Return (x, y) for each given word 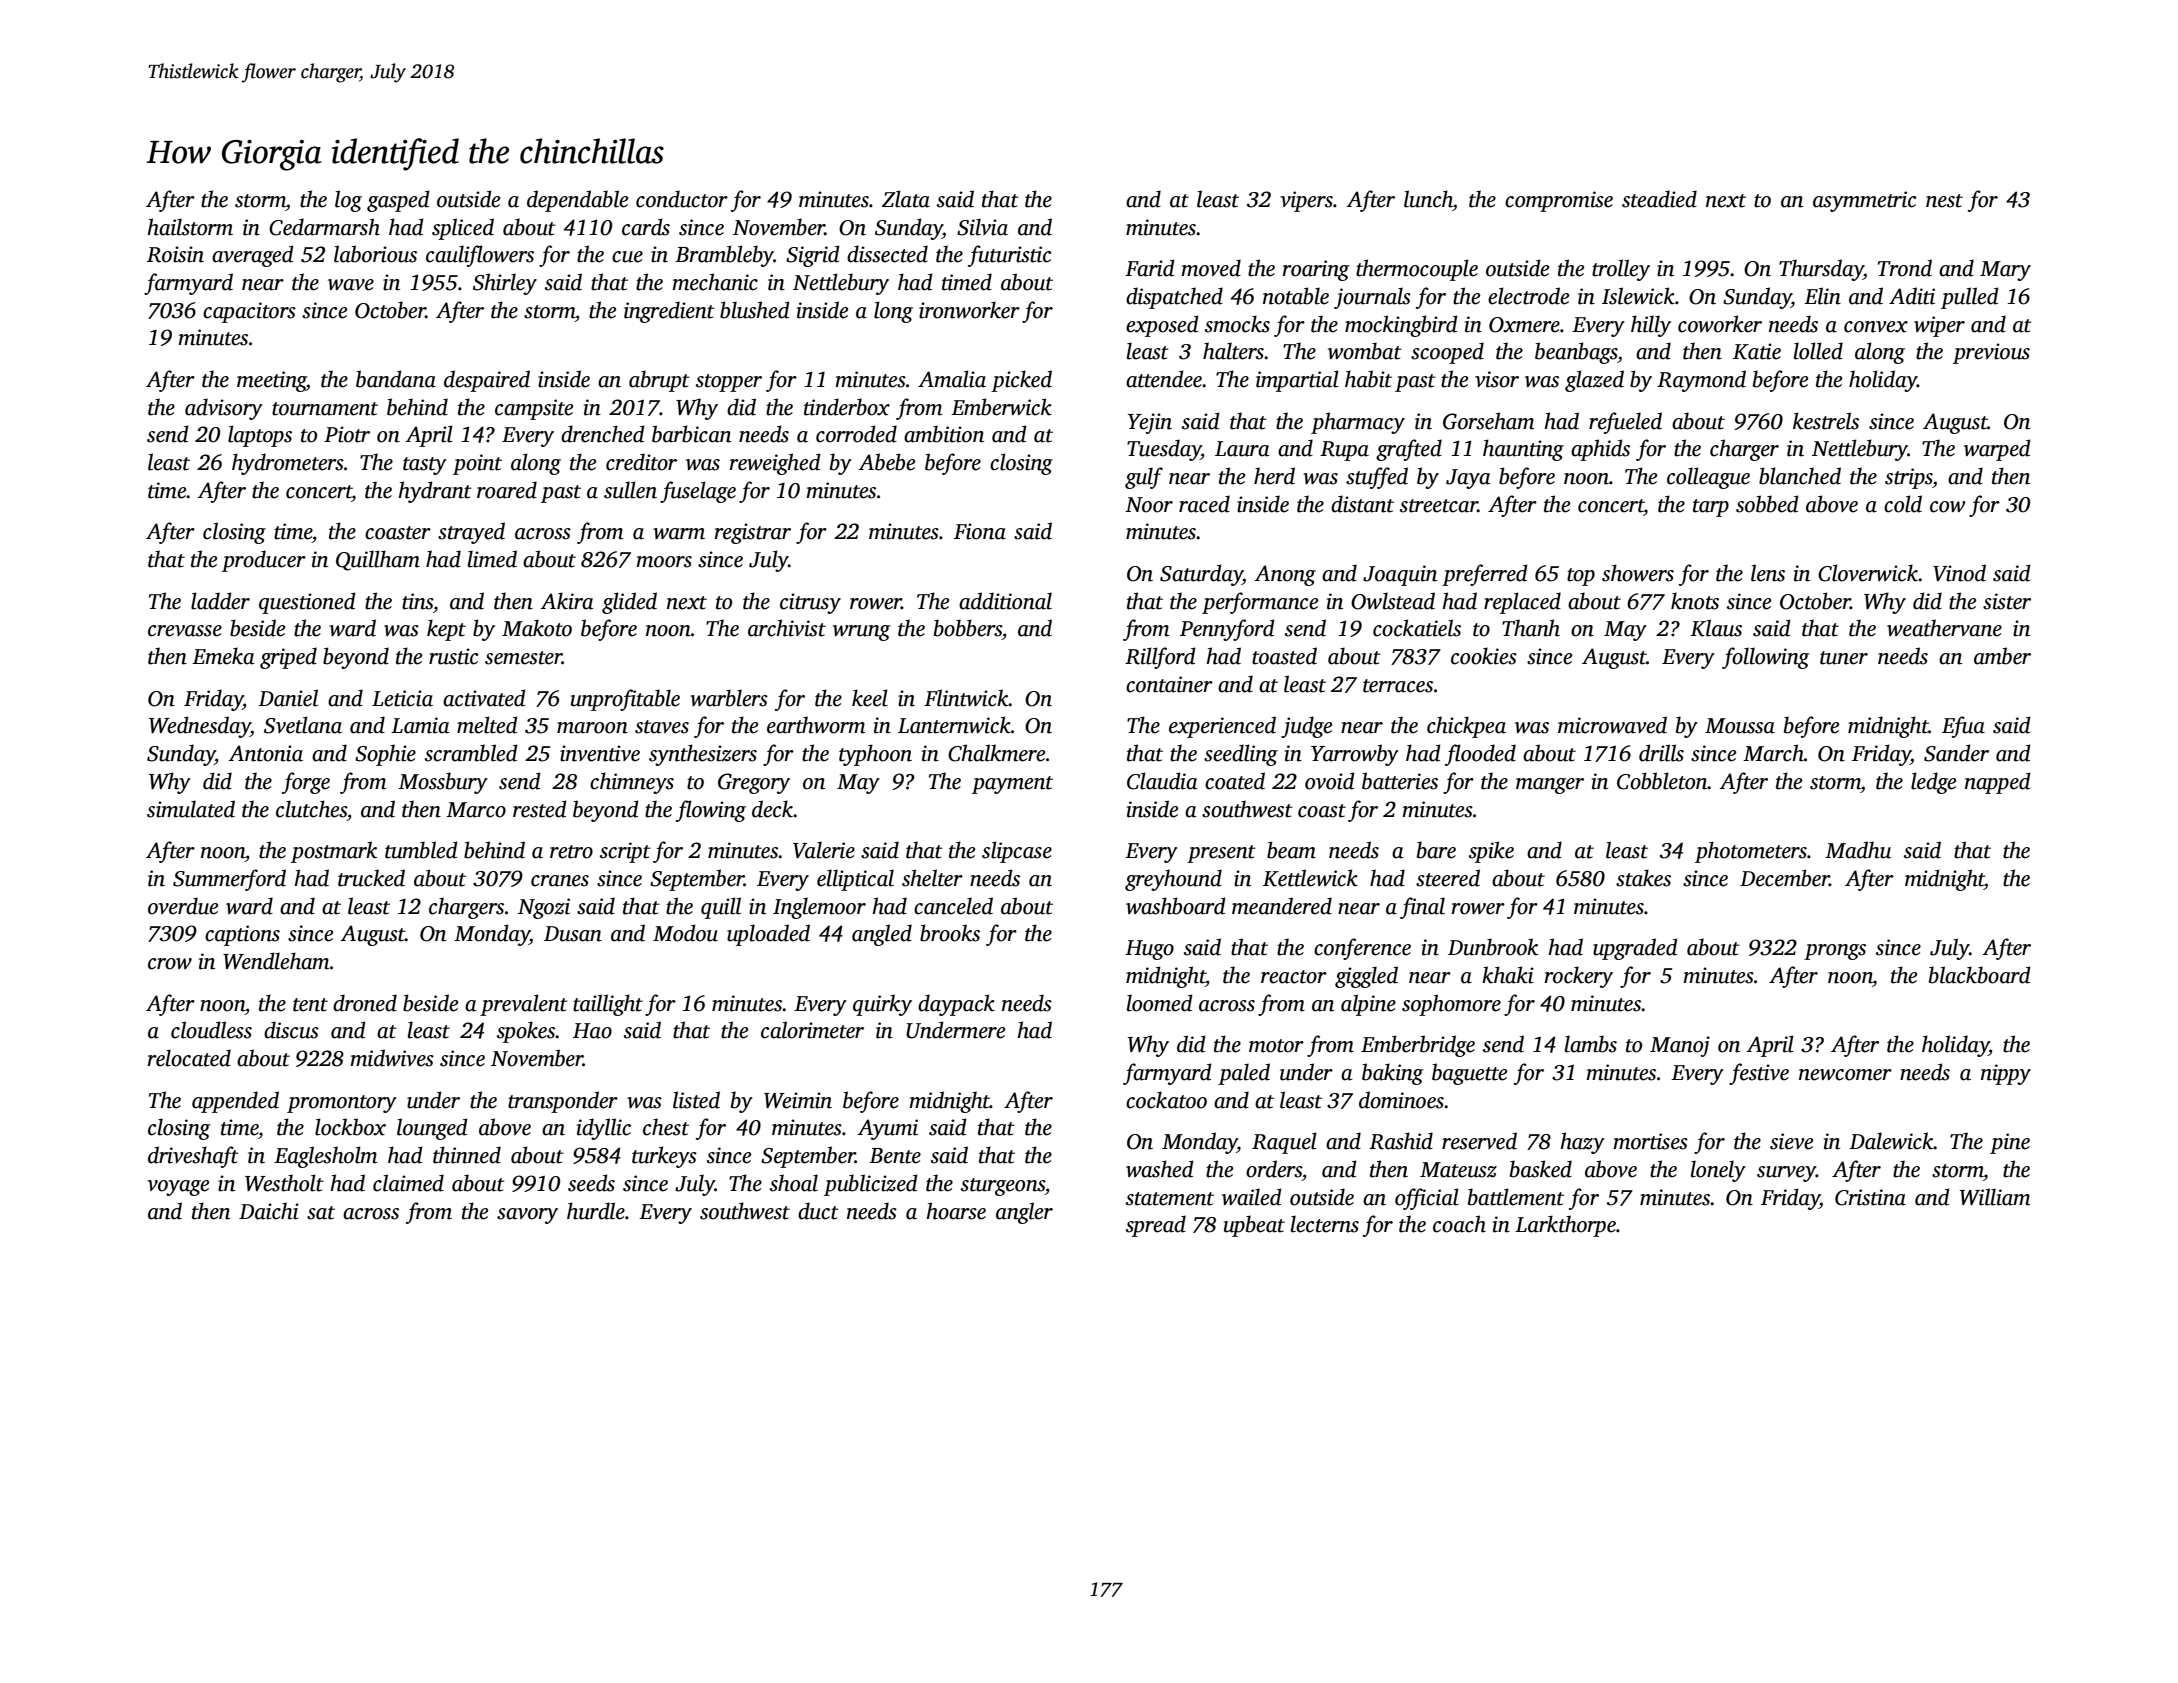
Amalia (952, 379)
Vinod (1959, 573)
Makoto (537, 628)
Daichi (269, 1211)
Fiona (980, 531)
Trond (1905, 268)
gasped (398, 201)
